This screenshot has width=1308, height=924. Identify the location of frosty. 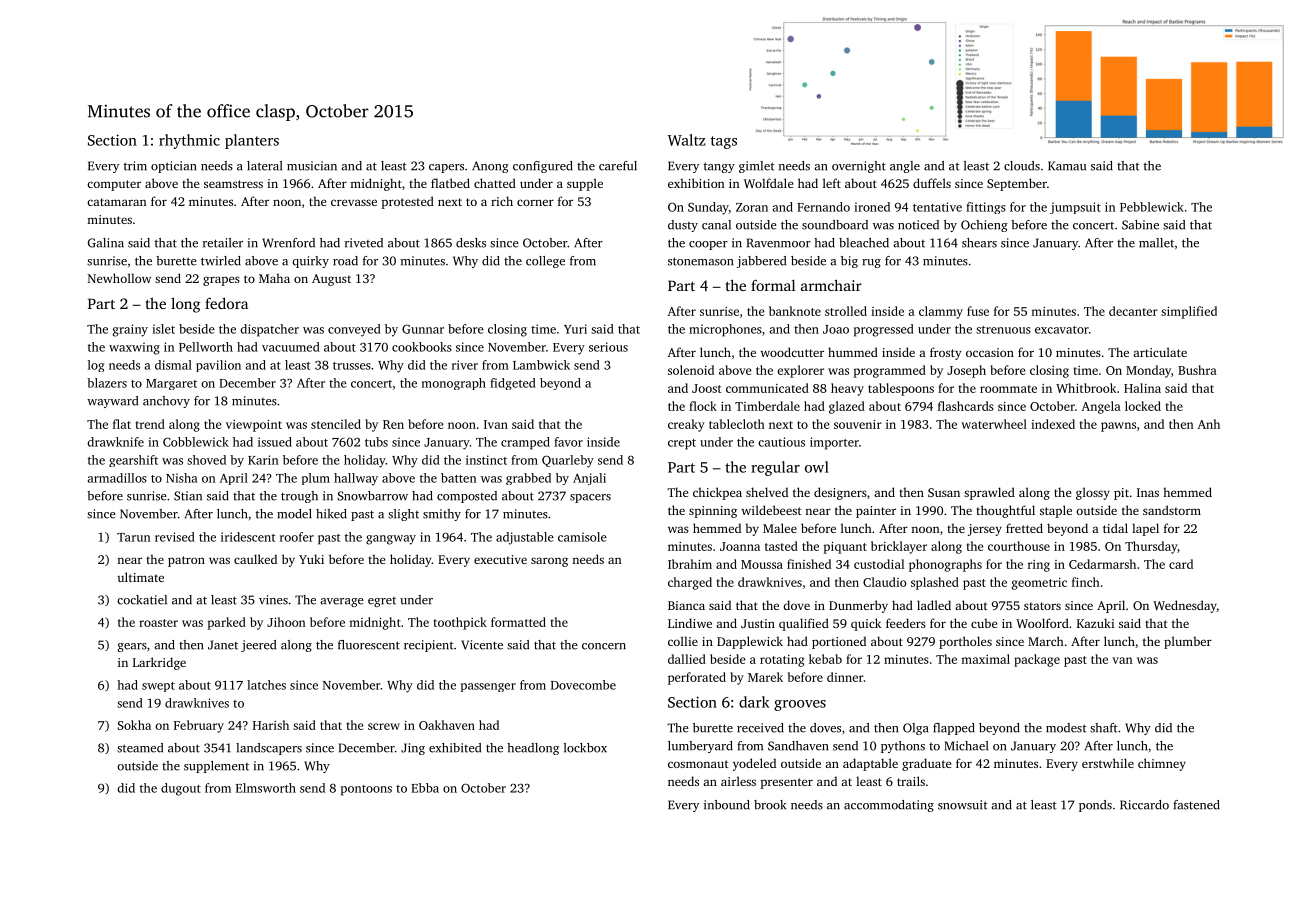
(945, 353).
